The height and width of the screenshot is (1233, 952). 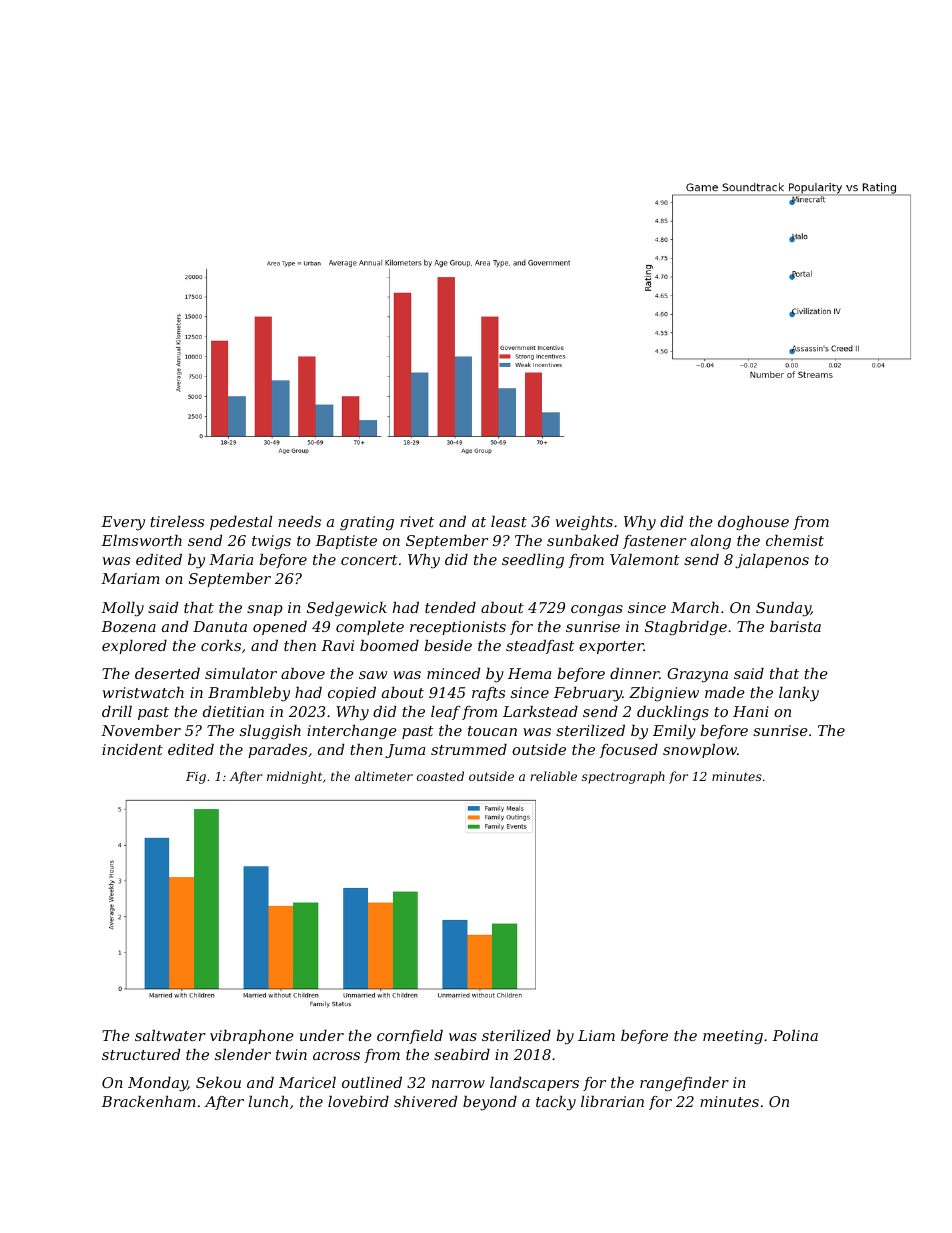 What do you see at coordinates (177, 521) in the screenshot?
I see `tireless` at bounding box center [177, 521].
